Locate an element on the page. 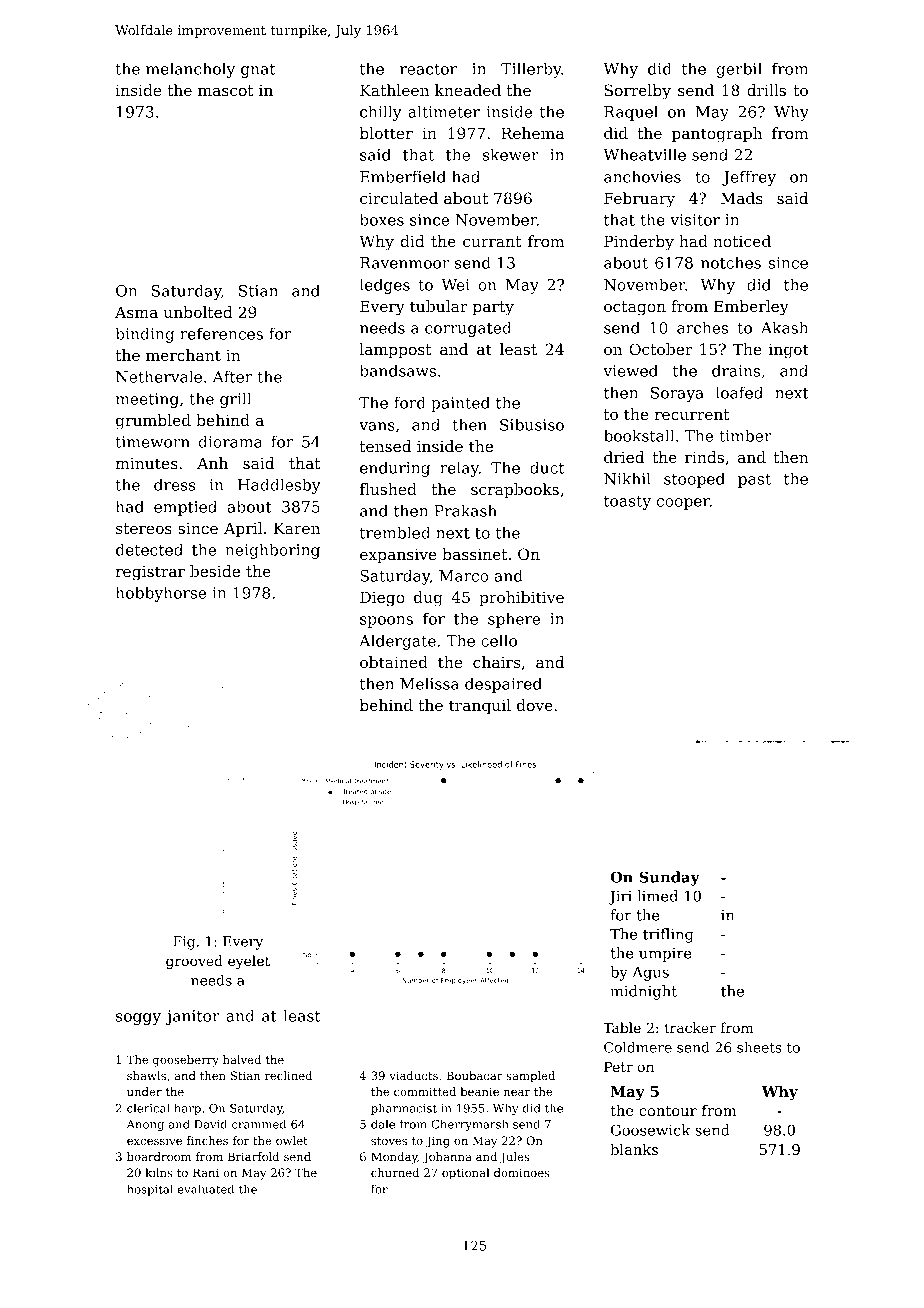 This page has height=1308, width=924. mascot is located at coordinates (226, 90).
